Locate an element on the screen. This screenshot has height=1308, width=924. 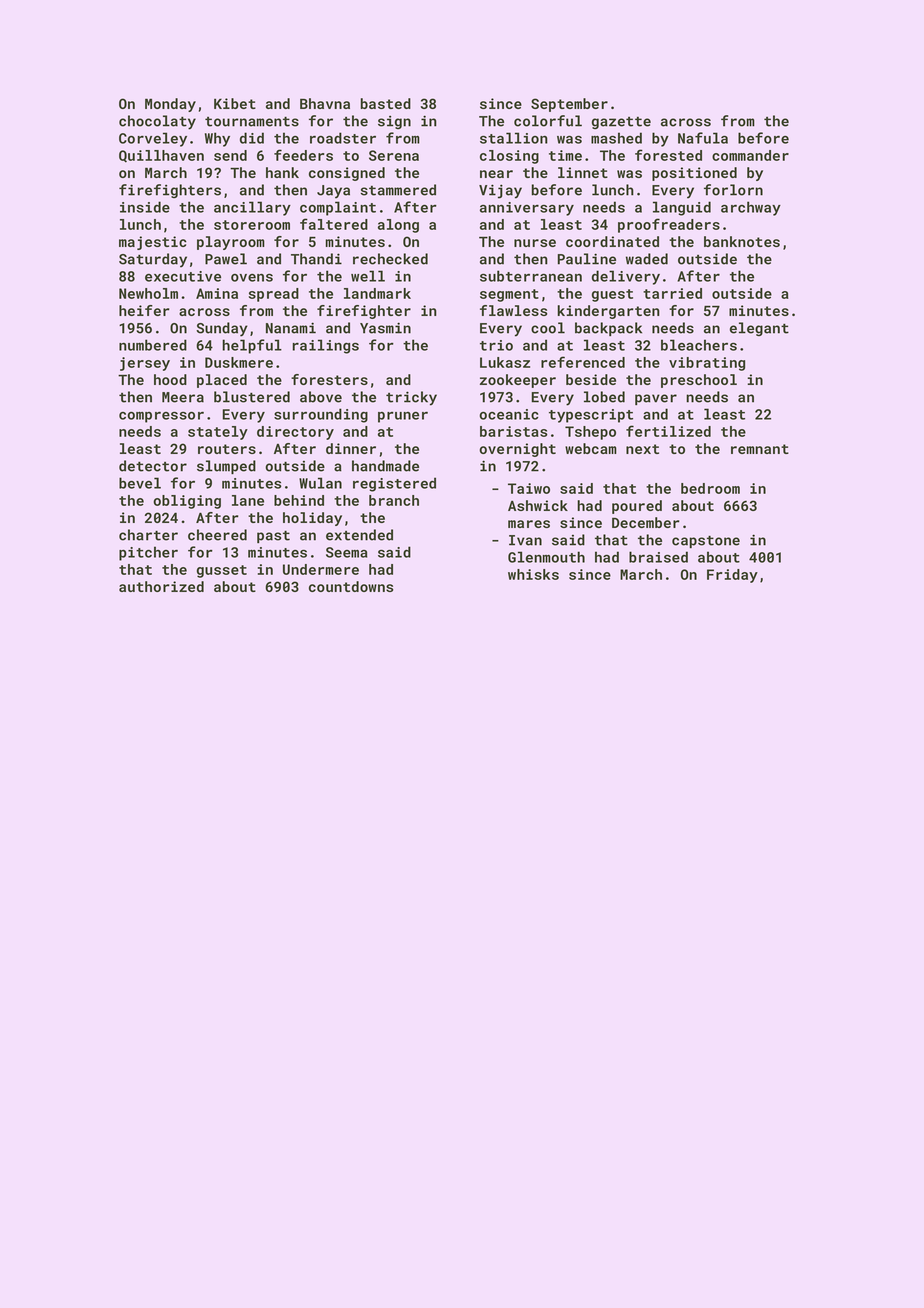
Monday is located at coordinates (170, 105).
